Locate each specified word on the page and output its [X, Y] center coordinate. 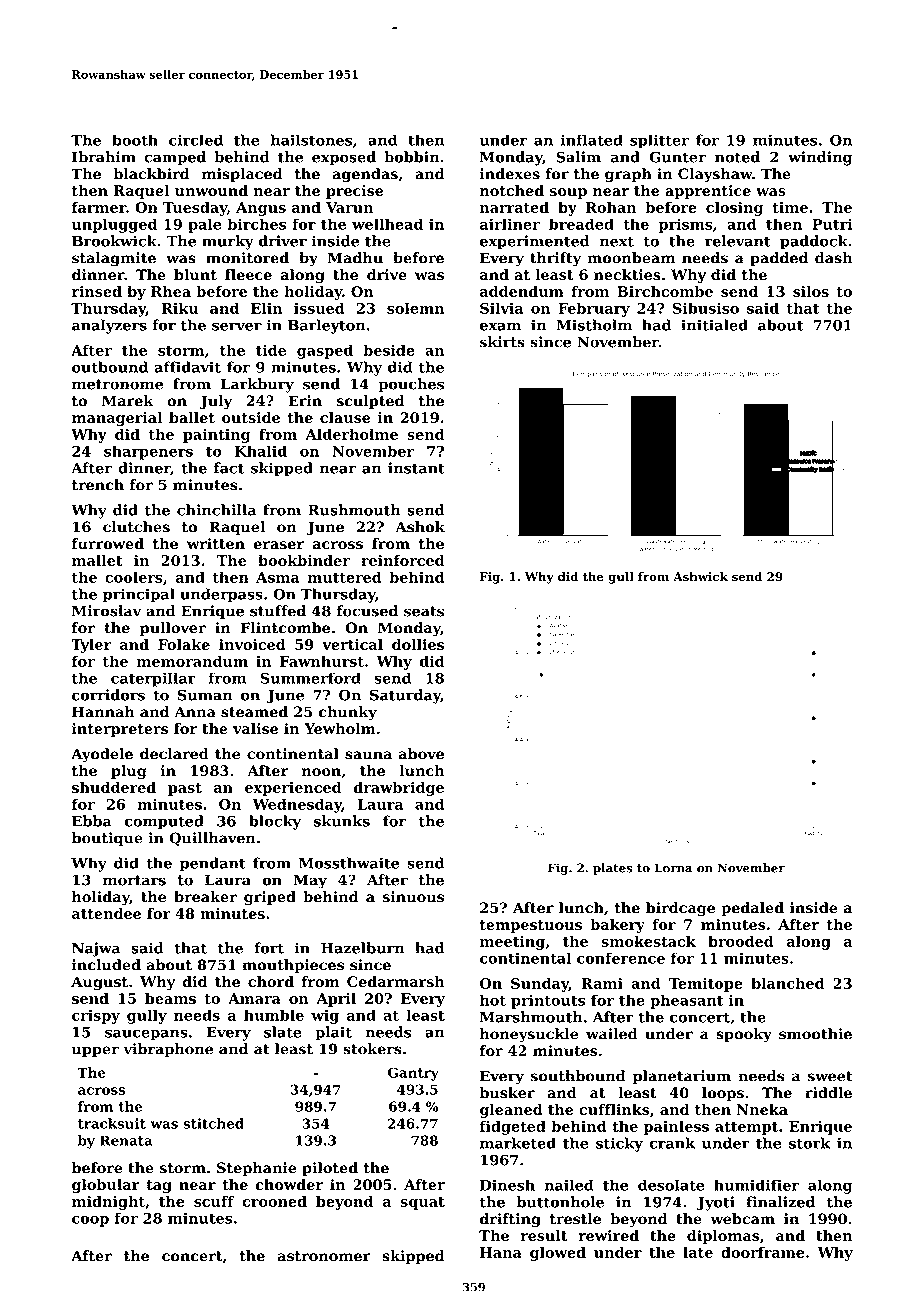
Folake [184, 644]
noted [737, 157]
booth [135, 140]
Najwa [96, 949]
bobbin [411, 157]
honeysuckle [529, 1035]
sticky [619, 1144]
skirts [502, 342]
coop [90, 1221]
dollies [418, 644]
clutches [136, 527]
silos [811, 291]
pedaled [752, 909]
